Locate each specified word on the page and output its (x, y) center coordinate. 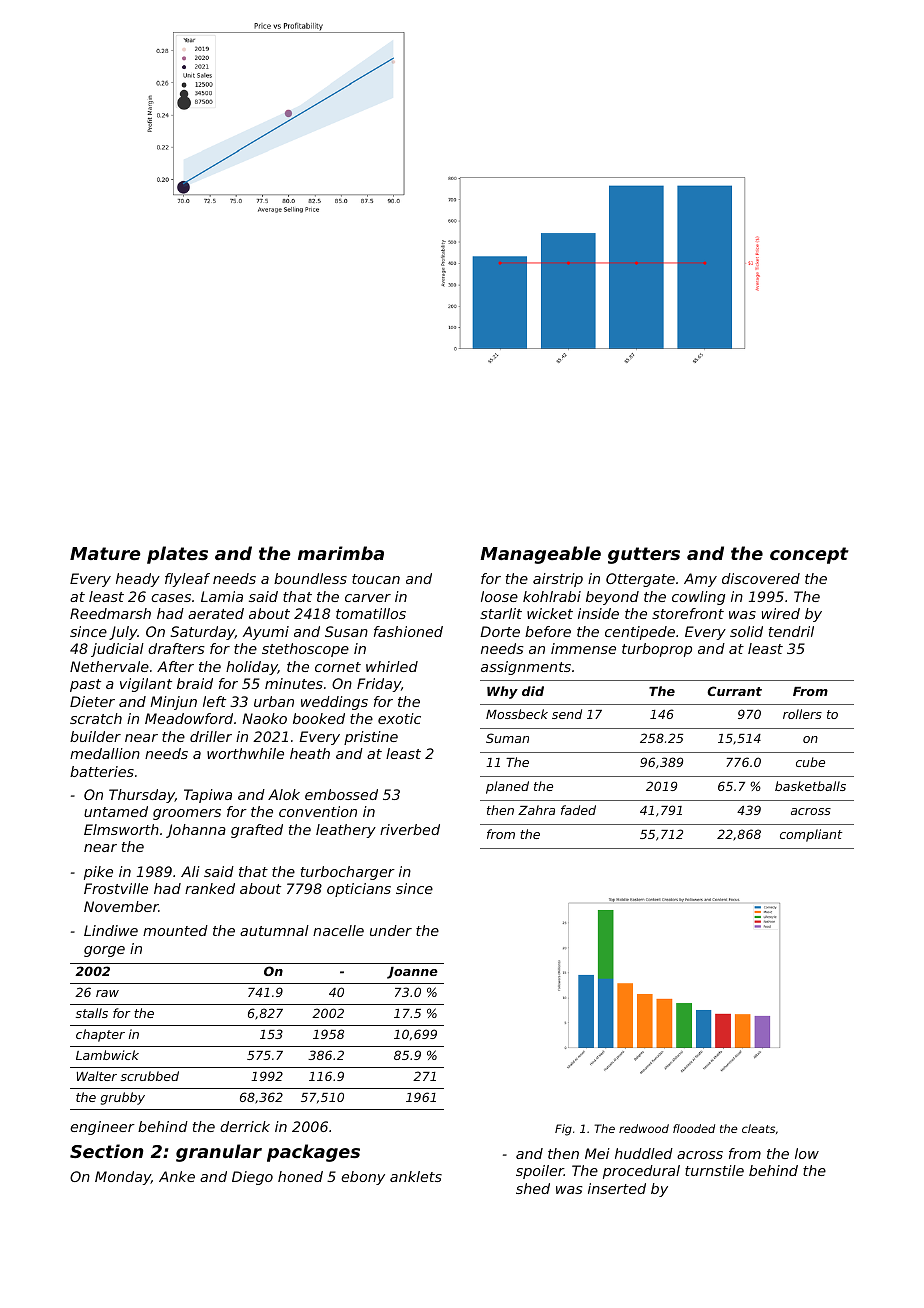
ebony (363, 1178)
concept (809, 555)
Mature (105, 553)
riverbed (410, 829)
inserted (617, 1188)
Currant (734, 691)
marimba (341, 553)
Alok (284, 794)
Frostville (116, 888)
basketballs (810, 786)
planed (507, 787)
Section (106, 1151)
